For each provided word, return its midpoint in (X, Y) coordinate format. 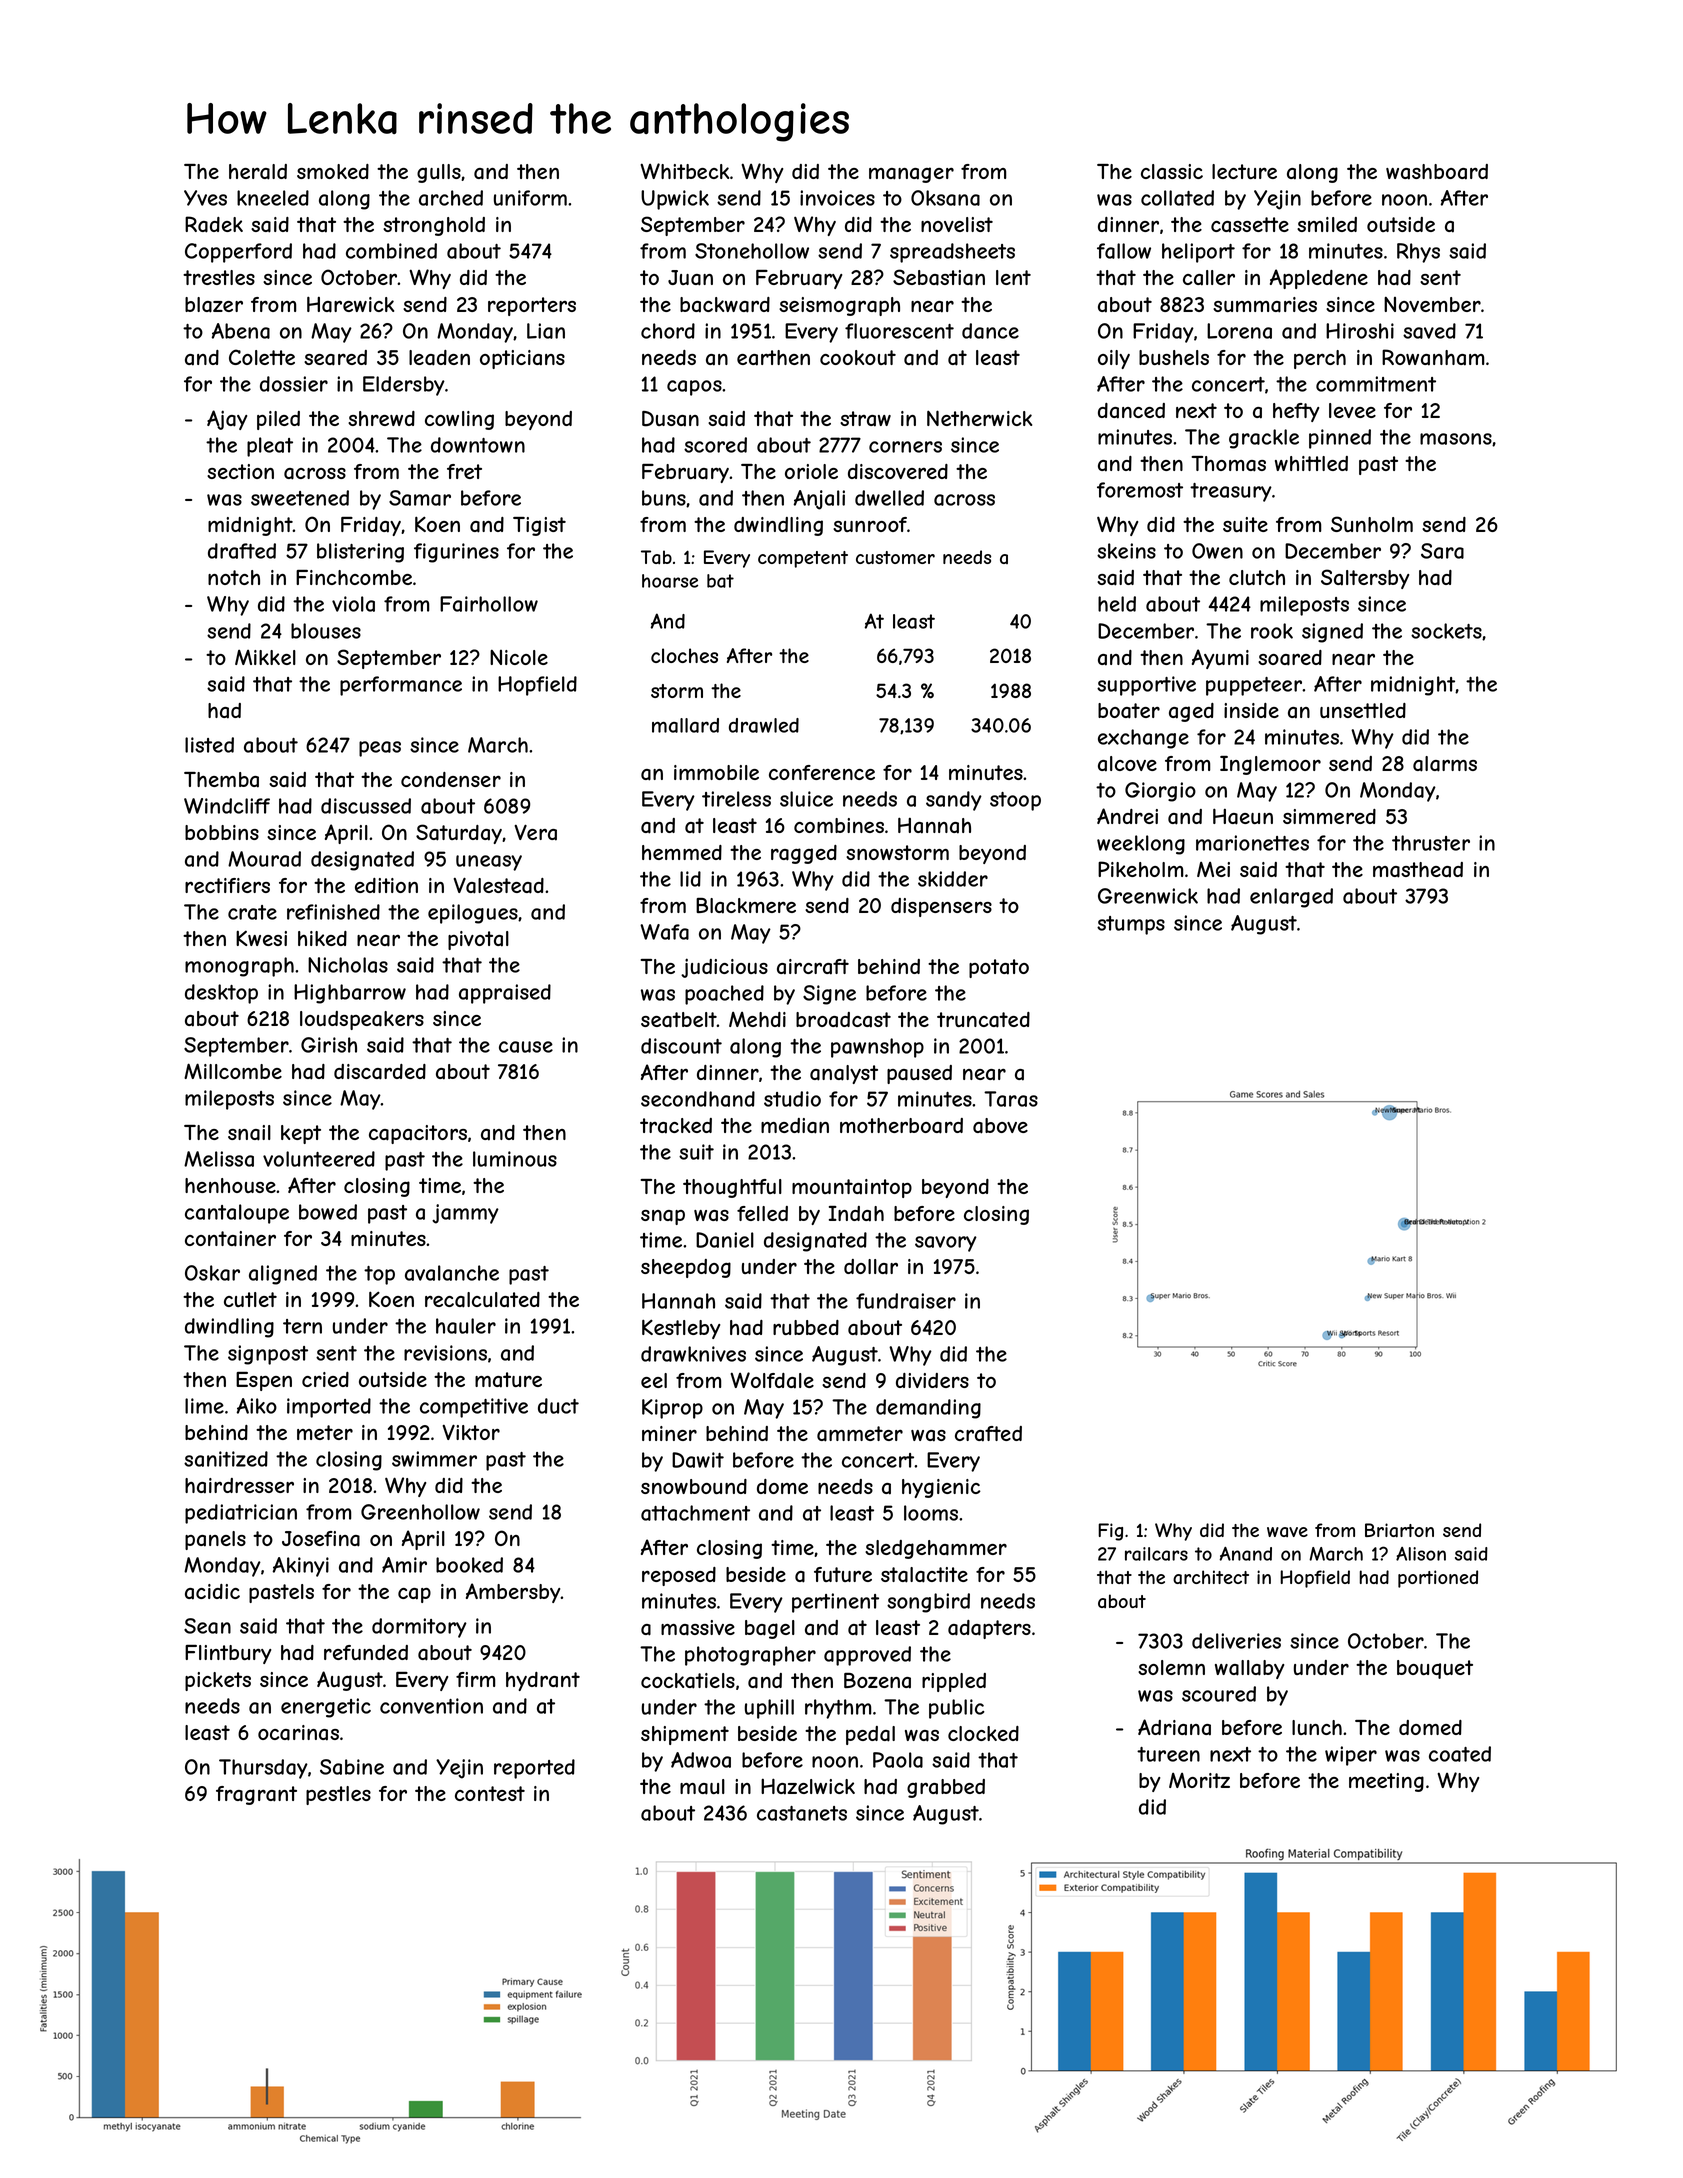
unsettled (1363, 710)
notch (234, 577)
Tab (656, 557)
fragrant (256, 1795)
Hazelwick (808, 1786)
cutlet (250, 1299)
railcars (1156, 1554)
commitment (1376, 384)
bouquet (1435, 1669)
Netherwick (979, 418)
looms (931, 1513)
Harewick (350, 304)
